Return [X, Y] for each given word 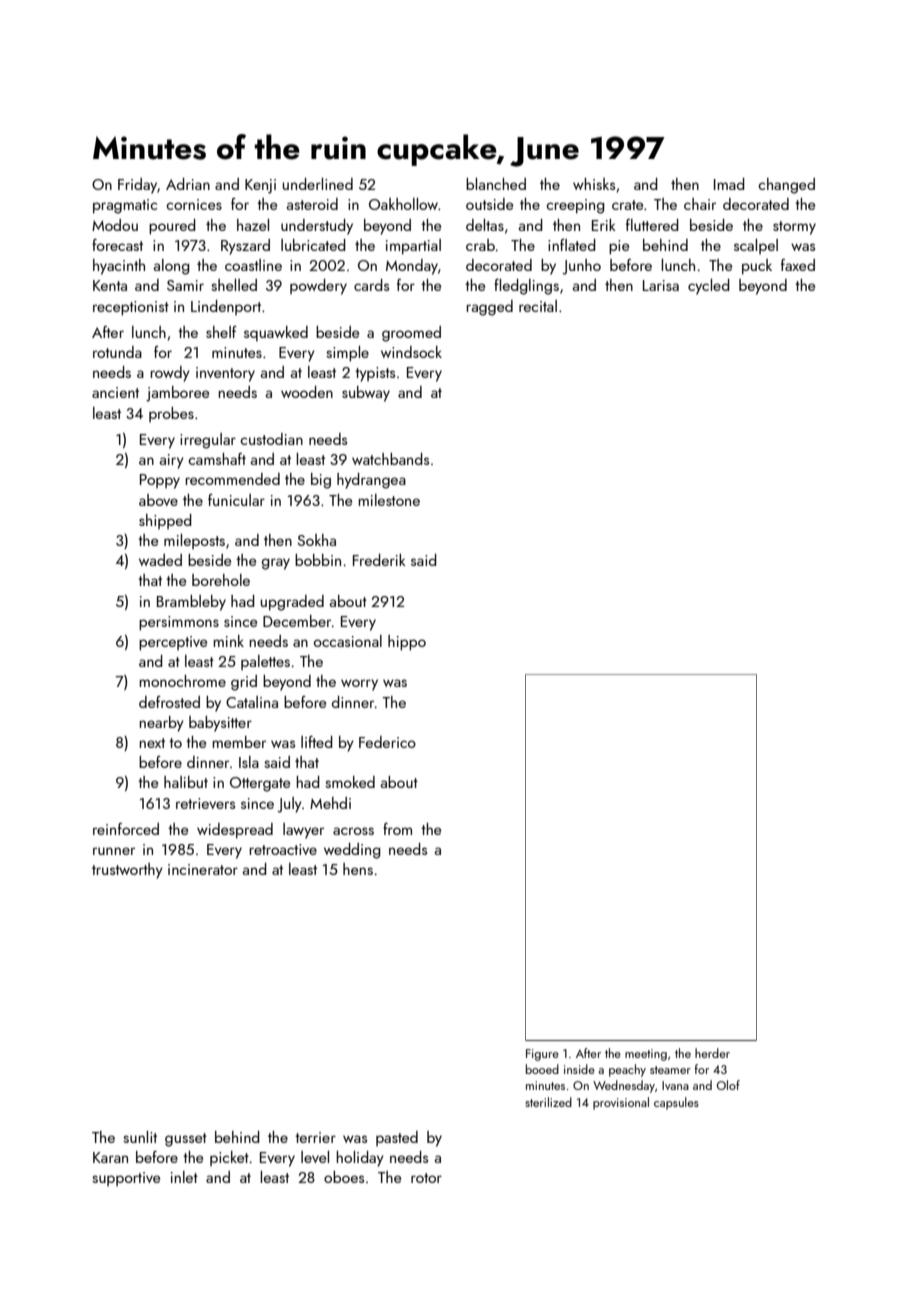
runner [114, 851]
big [321, 481]
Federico [387, 742]
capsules [676, 1103]
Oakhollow [403, 204]
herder [712, 1053]
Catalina [252, 702]
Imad [729, 184]
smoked [350, 782]
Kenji [260, 186]
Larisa [661, 285]
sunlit [140, 1137]
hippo [407, 643]
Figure [542, 1055]
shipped [165, 521]
